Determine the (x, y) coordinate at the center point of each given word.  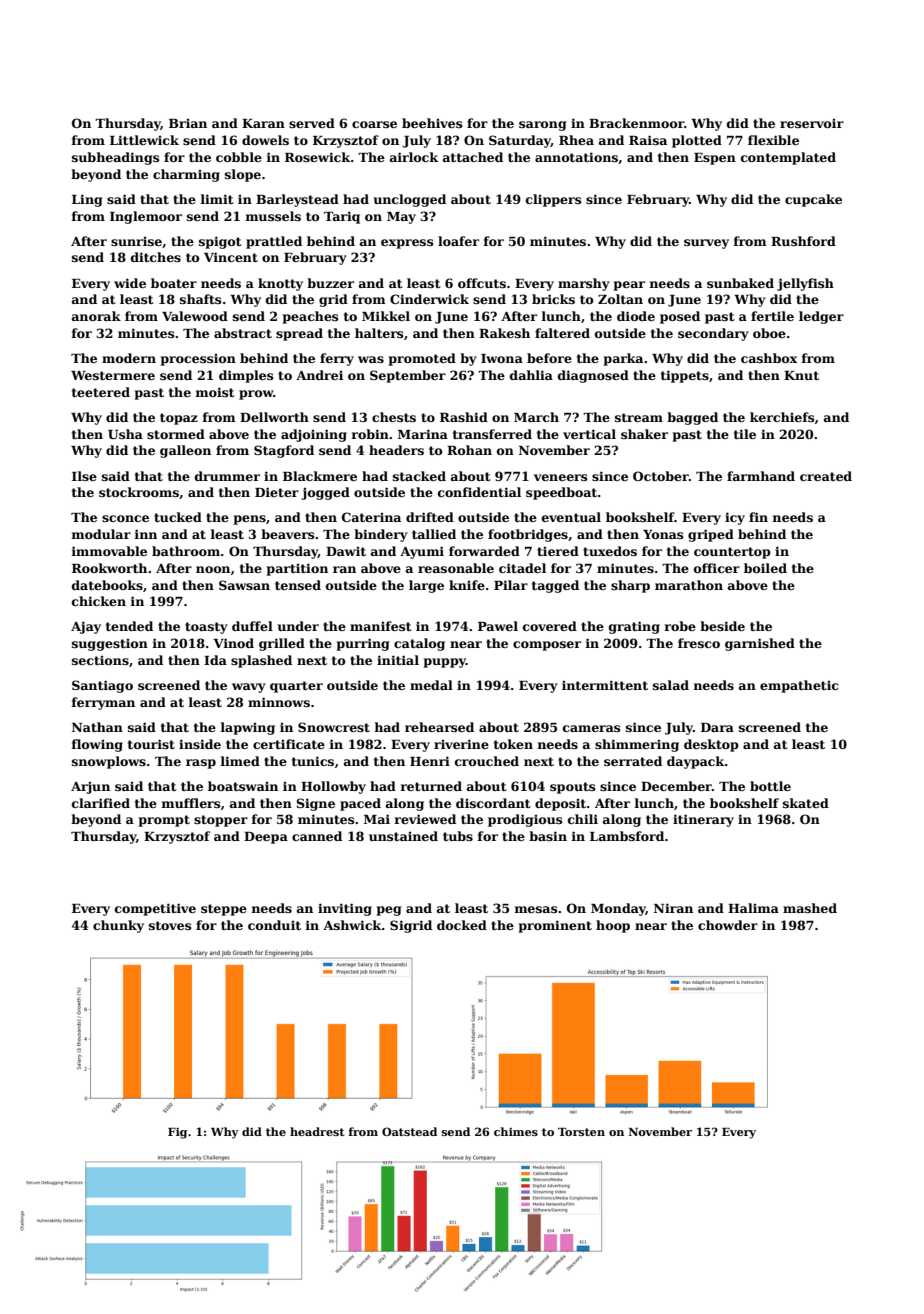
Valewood (195, 316)
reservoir (812, 123)
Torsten (581, 1132)
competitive (155, 909)
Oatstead (409, 1131)
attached (473, 157)
